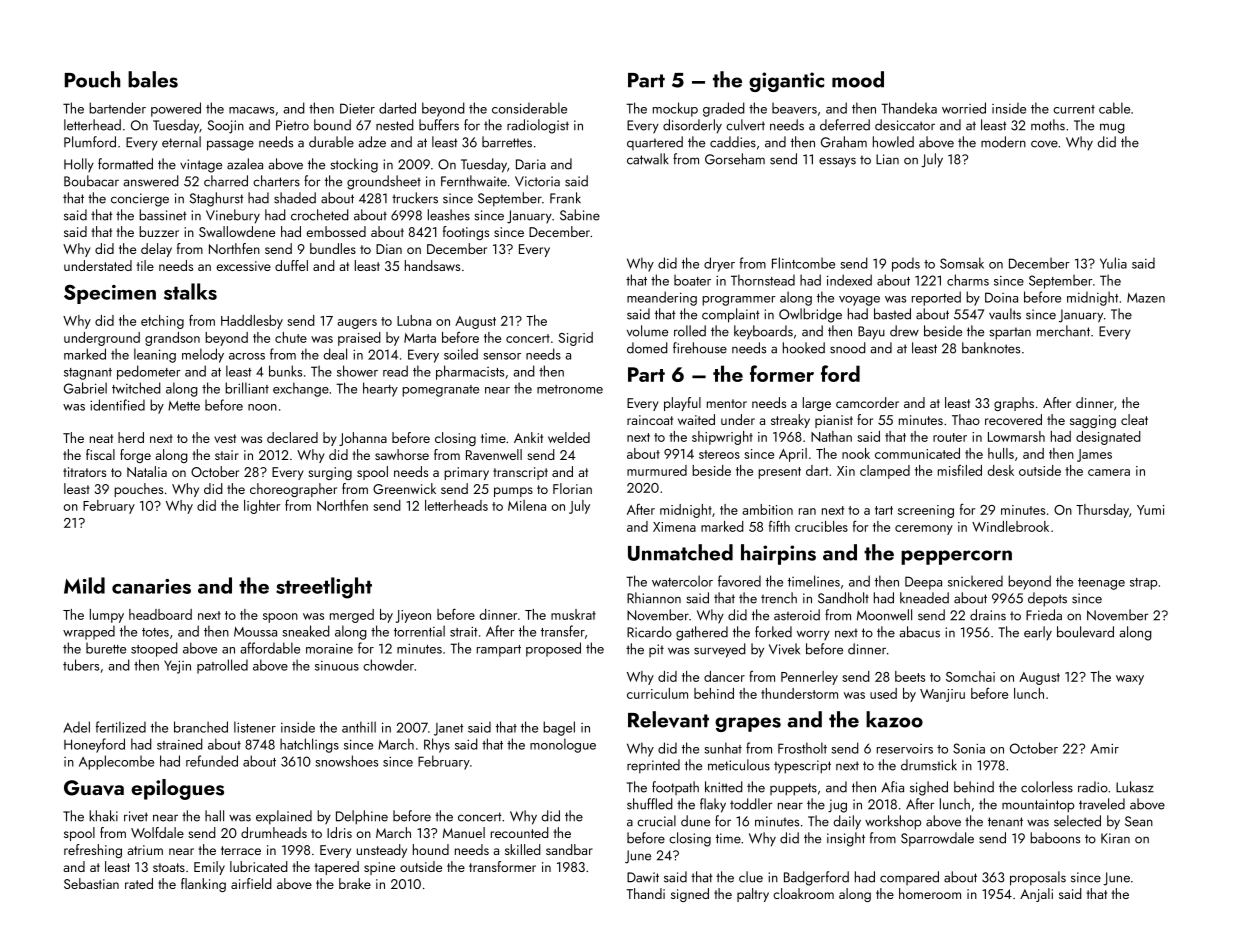 Image resolution: width=1233 pixels, height=952 pixels. I want to click on shuffled, so click(650, 804).
